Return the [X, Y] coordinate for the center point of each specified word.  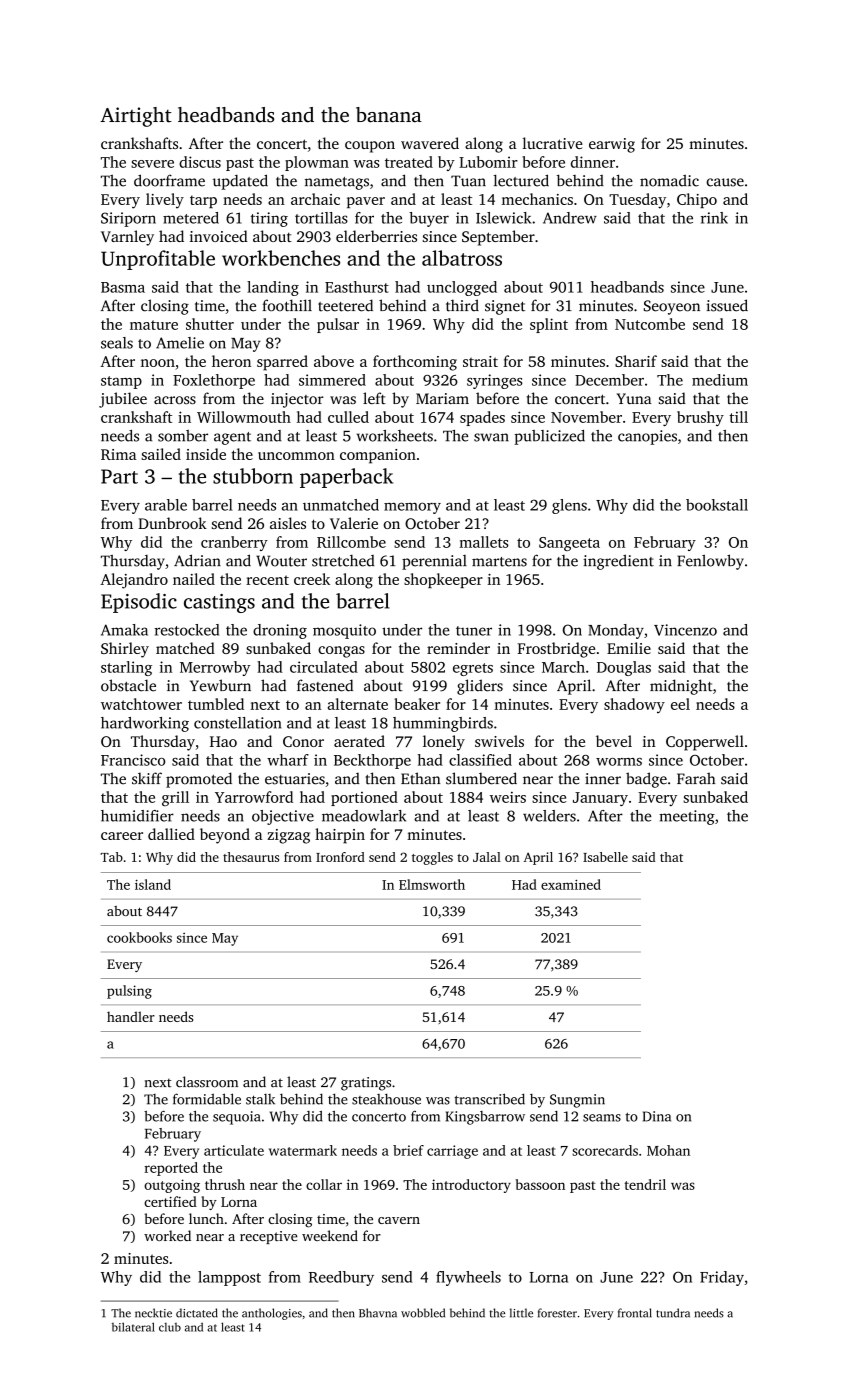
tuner [474, 631]
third [462, 305]
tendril [645, 1184]
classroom [207, 1082]
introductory [471, 1186]
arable [166, 505]
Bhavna [378, 1313]
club [170, 1327]
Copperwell [705, 743]
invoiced [219, 236]
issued [727, 305]
